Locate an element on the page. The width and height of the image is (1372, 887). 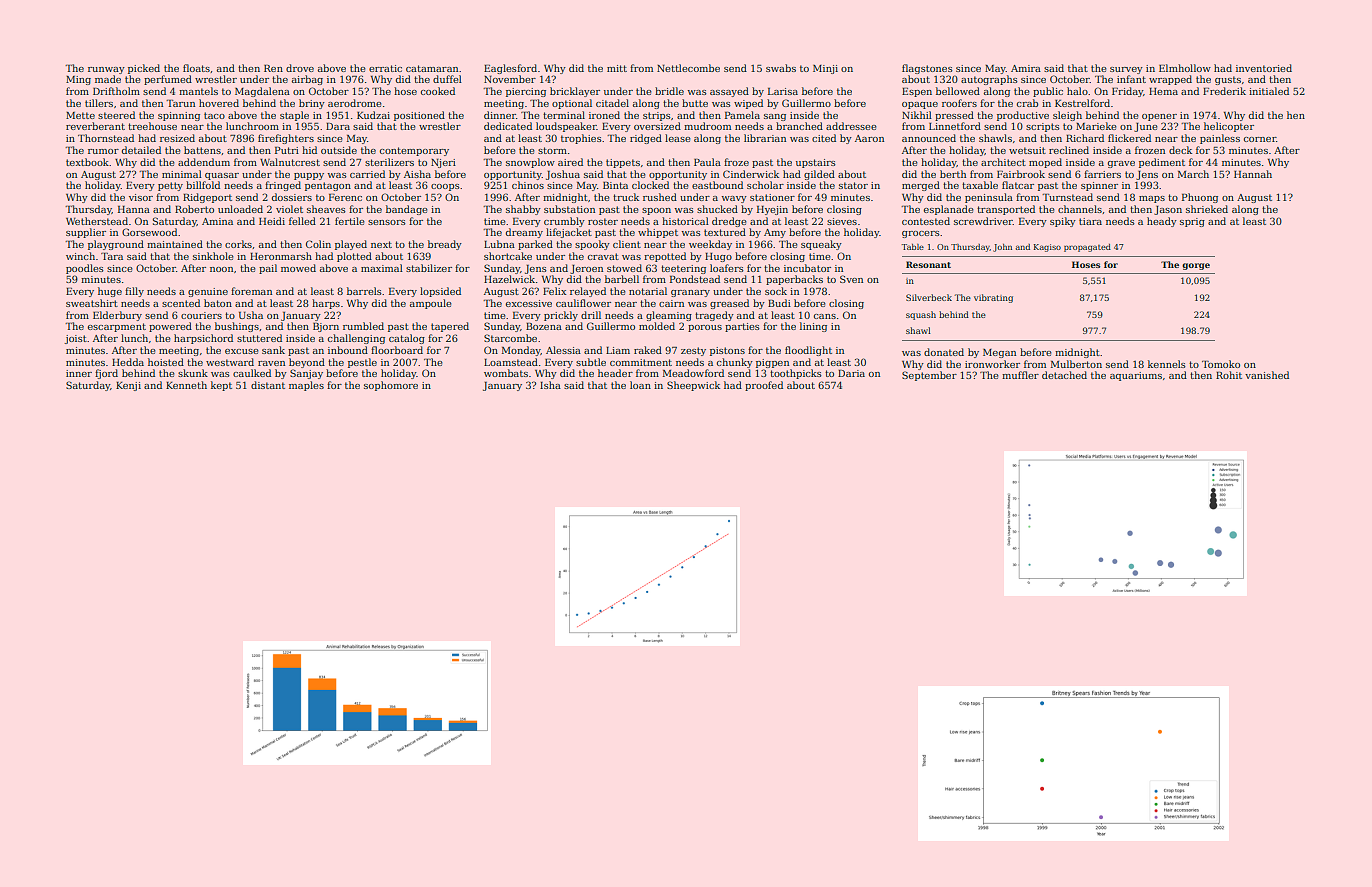
maples is located at coordinates (306, 386).
